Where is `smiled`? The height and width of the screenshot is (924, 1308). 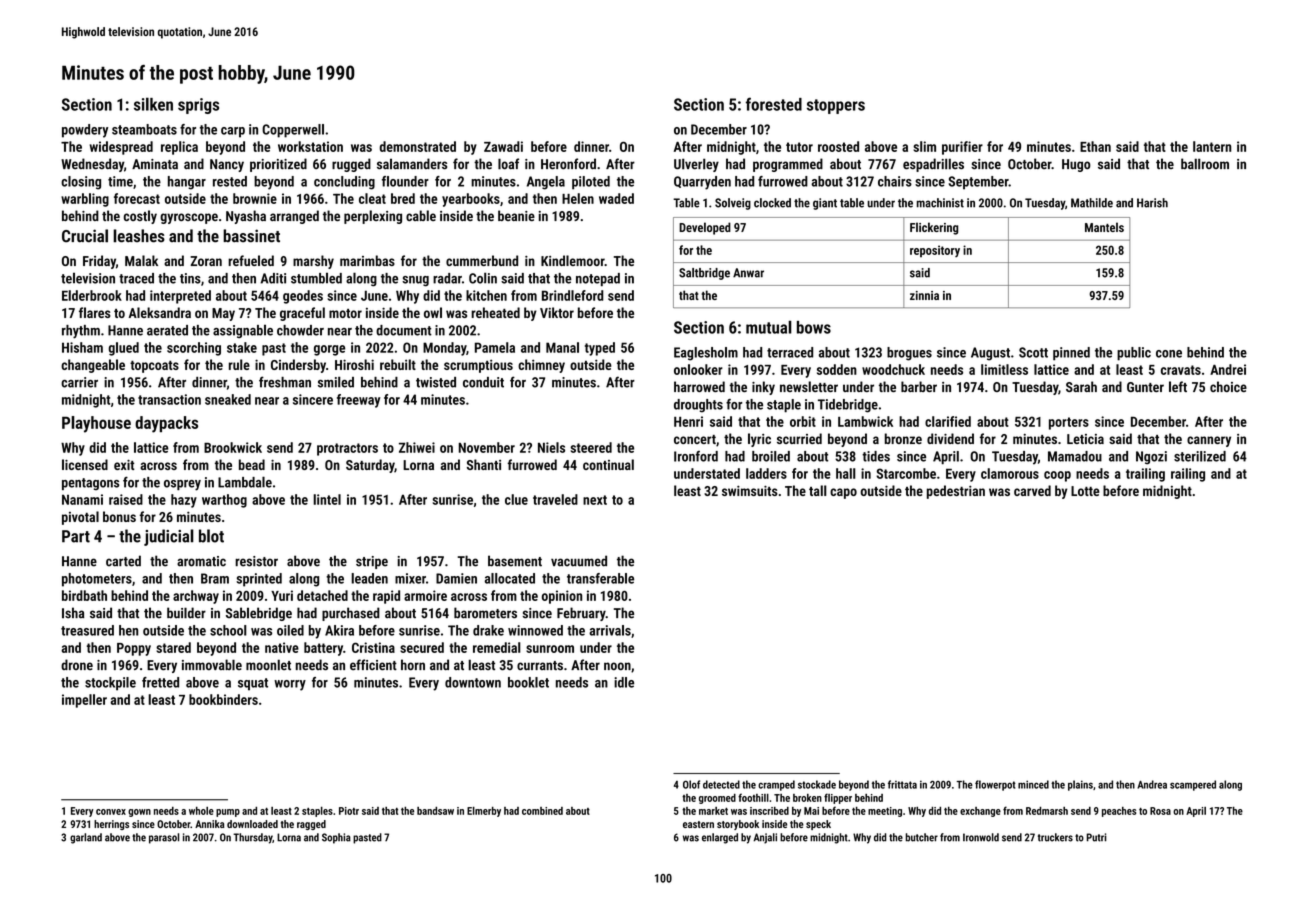
smiled is located at coordinates (336, 382).
